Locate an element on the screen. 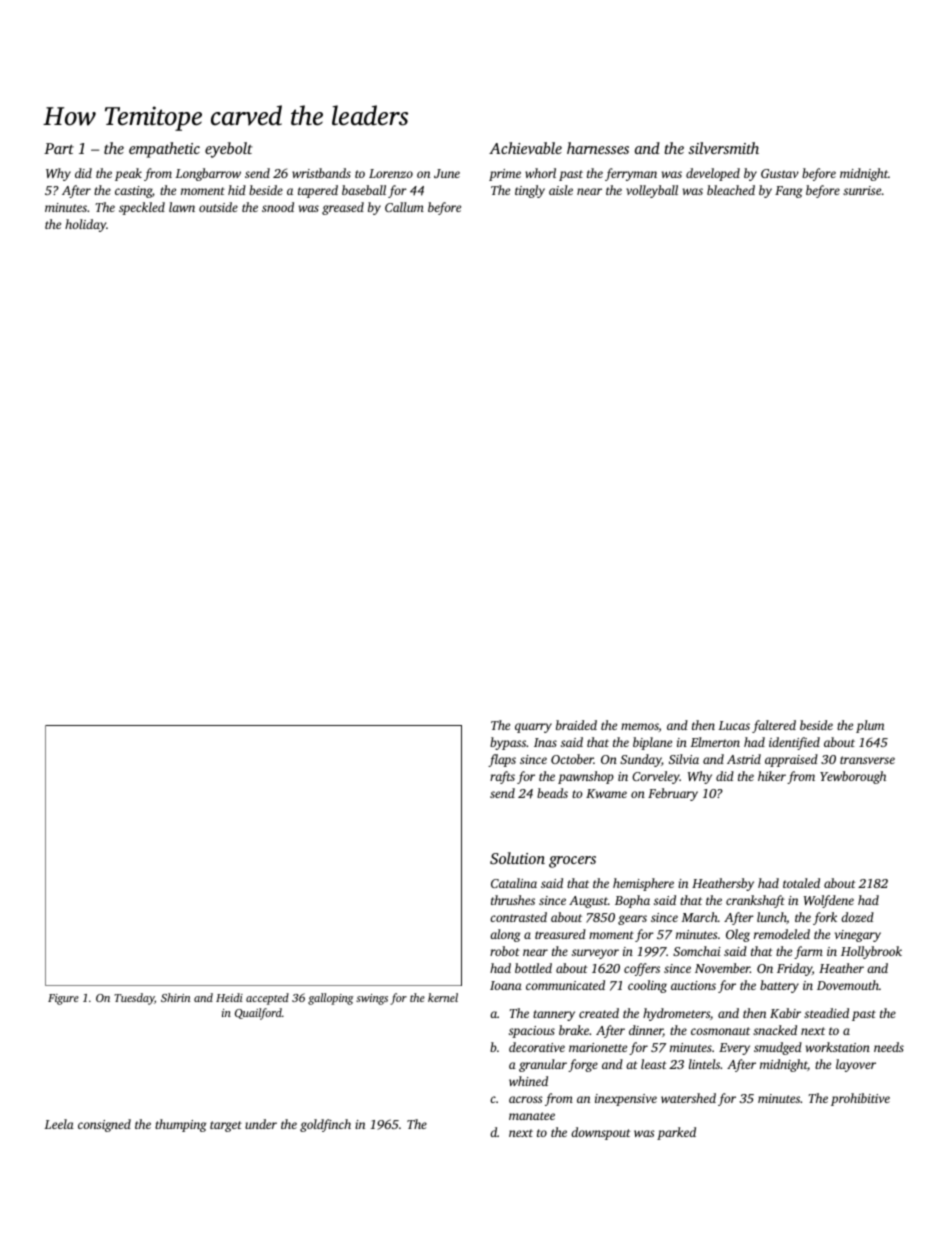 The width and height of the screenshot is (952, 1233). Figure is located at coordinates (63, 999).
